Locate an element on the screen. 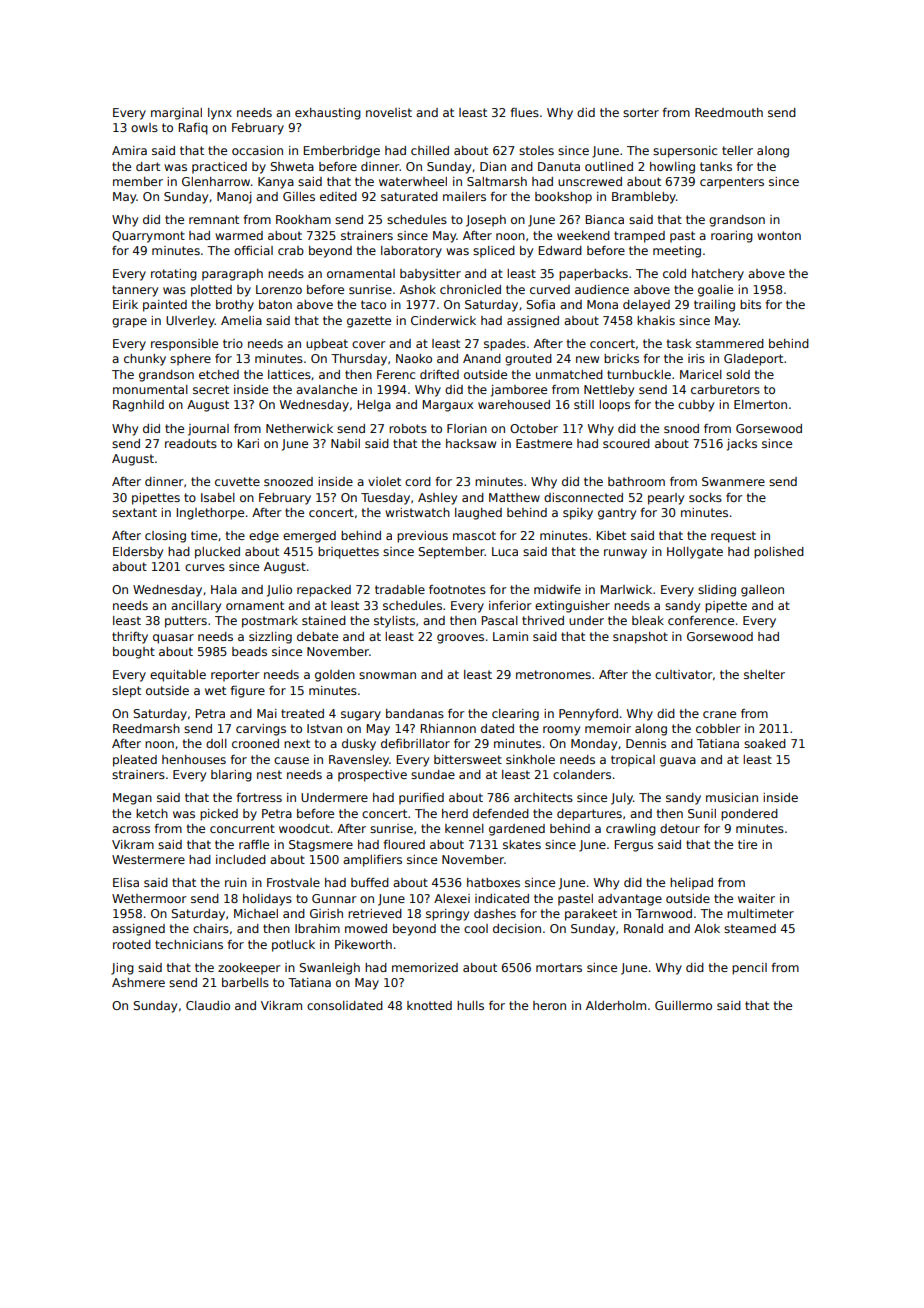 The height and width of the screenshot is (1308, 924). Amira is located at coordinates (129, 150).
